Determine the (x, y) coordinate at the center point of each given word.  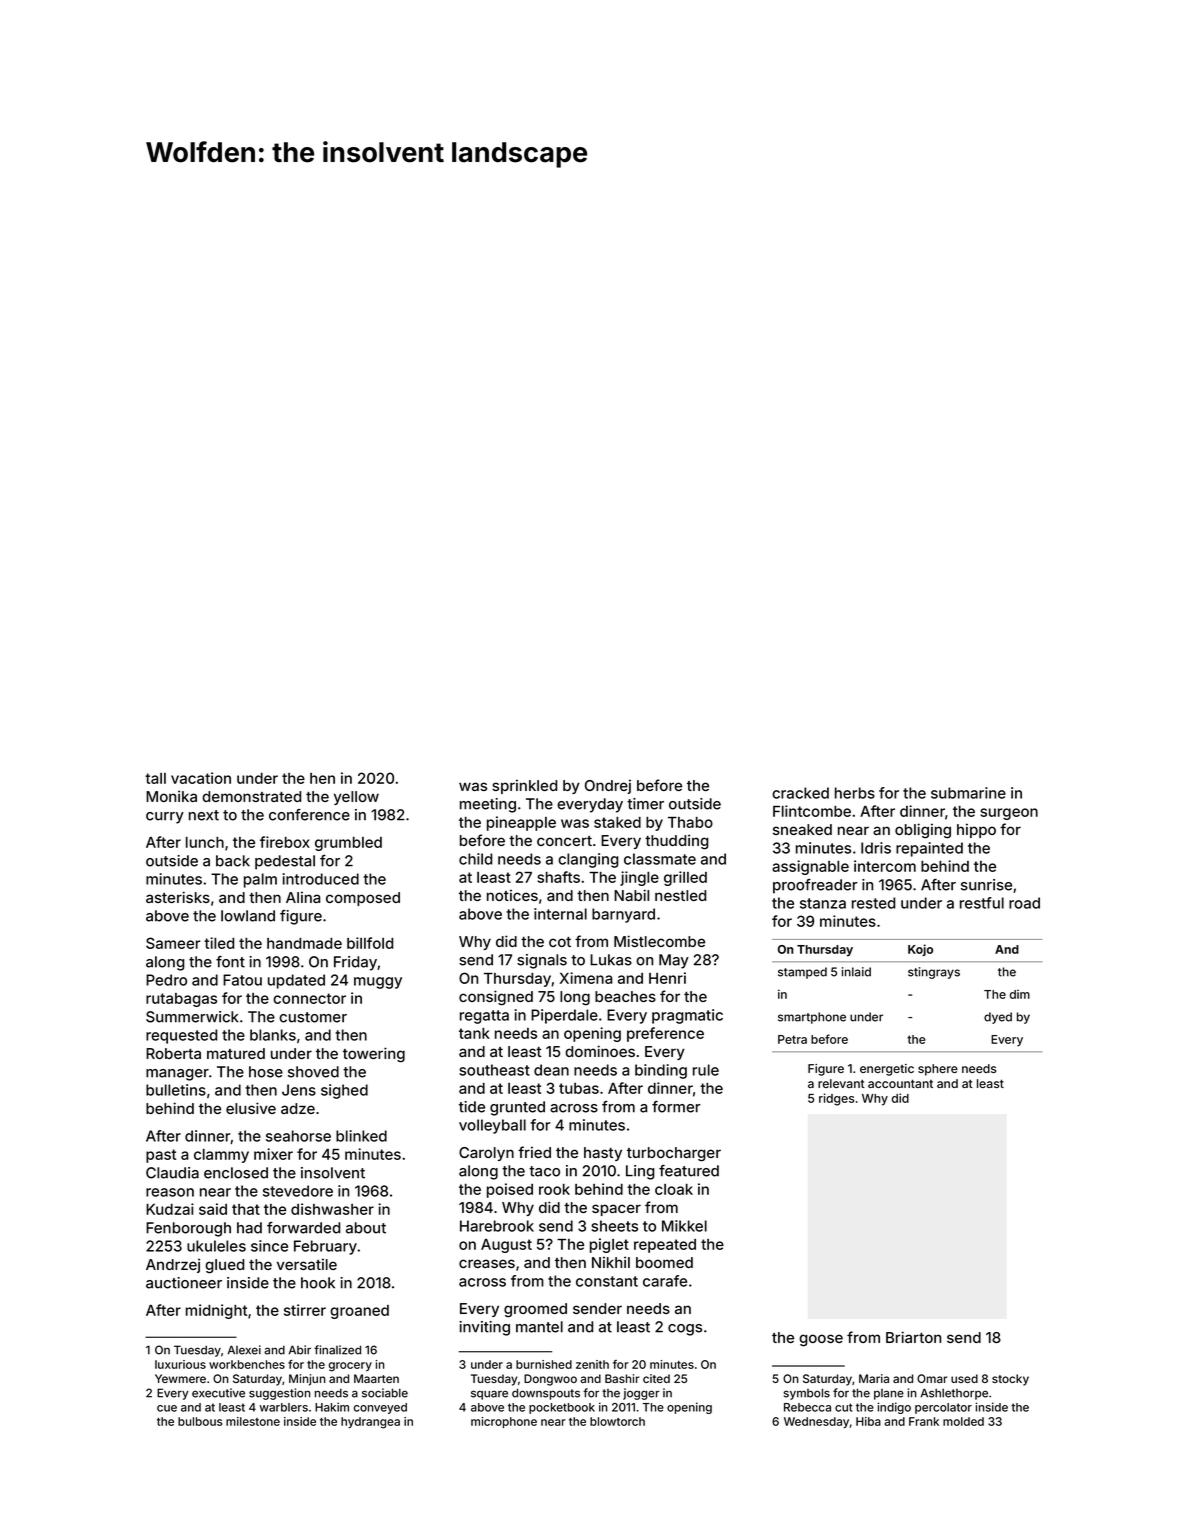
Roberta (173, 1053)
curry (165, 818)
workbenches (247, 1364)
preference (665, 1034)
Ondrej (608, 786)
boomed (664, 1262)
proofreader (815, 886)
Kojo (920, 950)
